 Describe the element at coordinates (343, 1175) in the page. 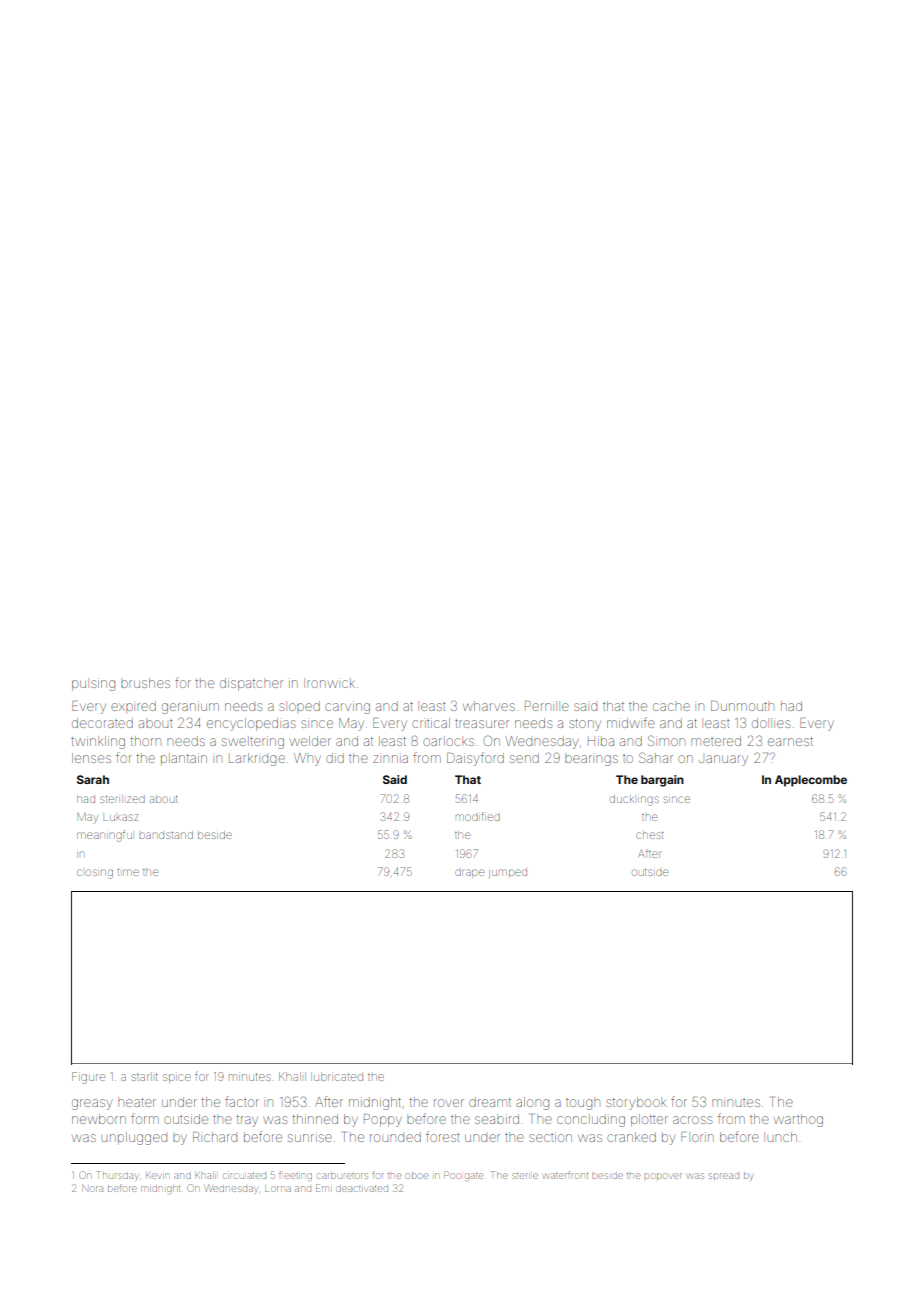

I see `carburetors` at that location.
